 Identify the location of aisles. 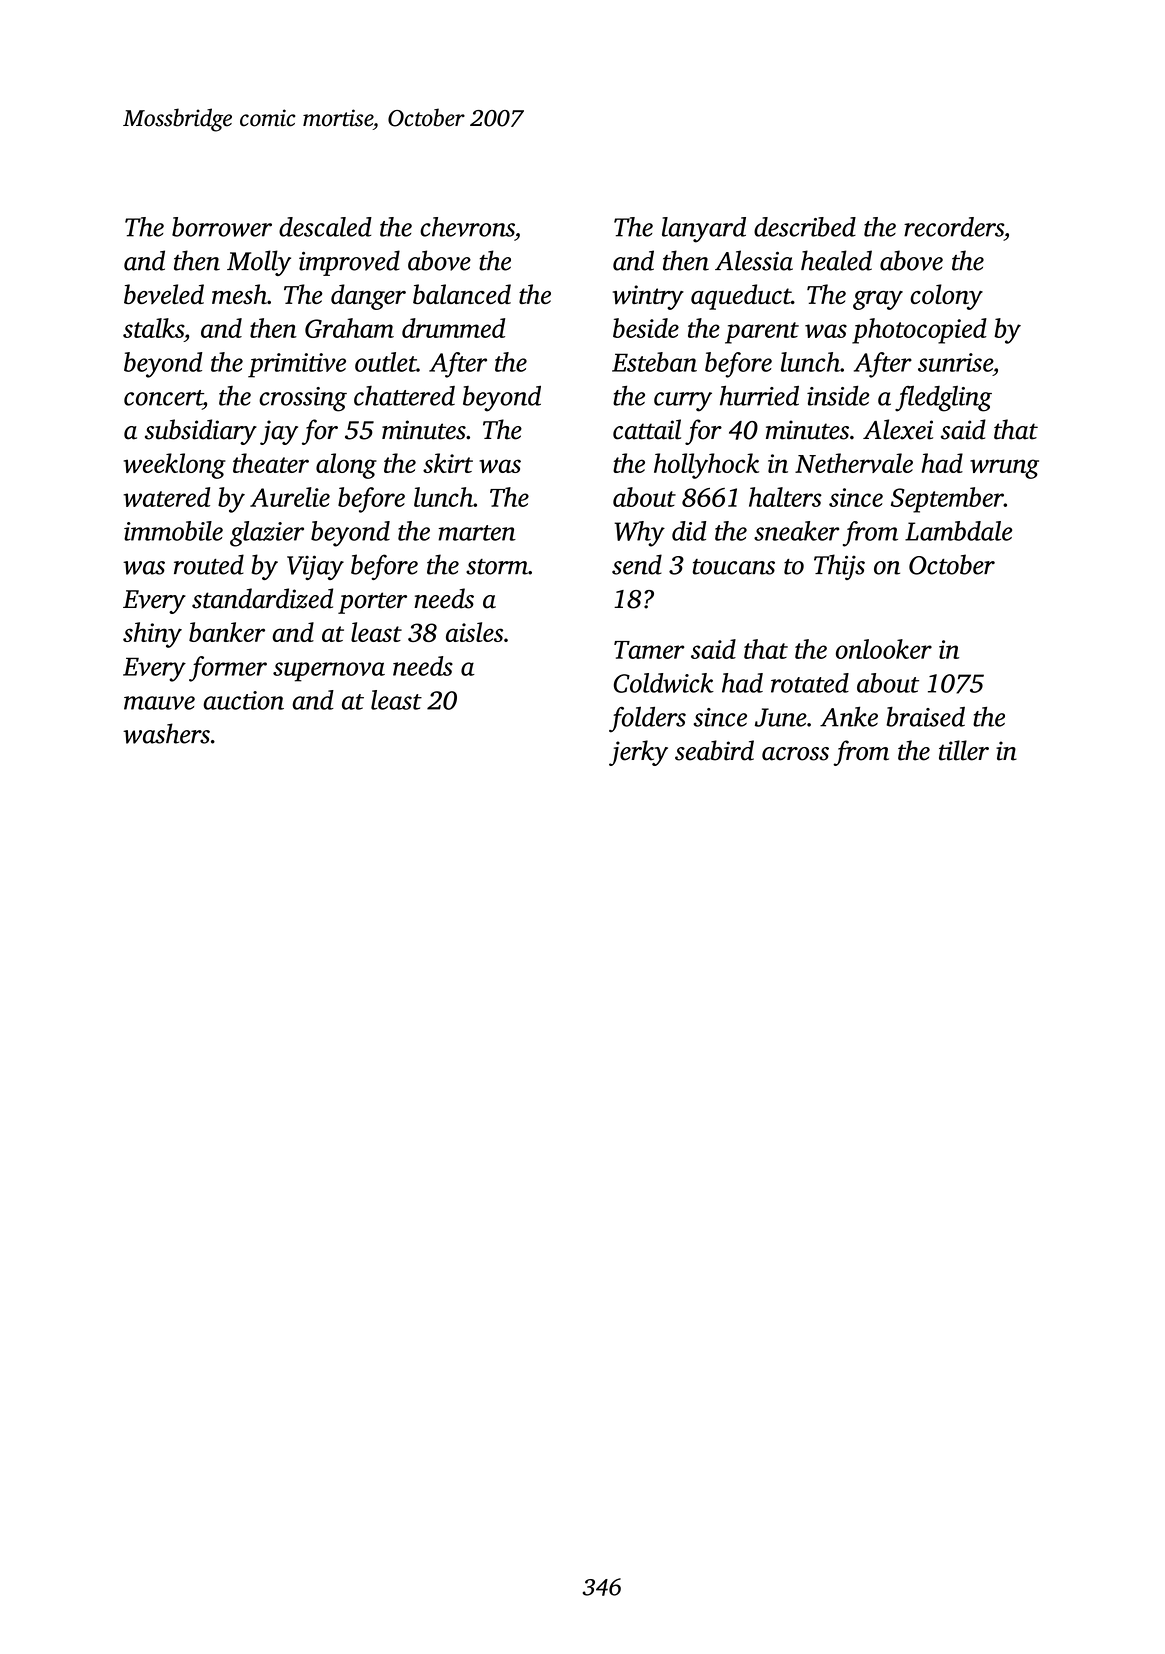
(474, 632).
